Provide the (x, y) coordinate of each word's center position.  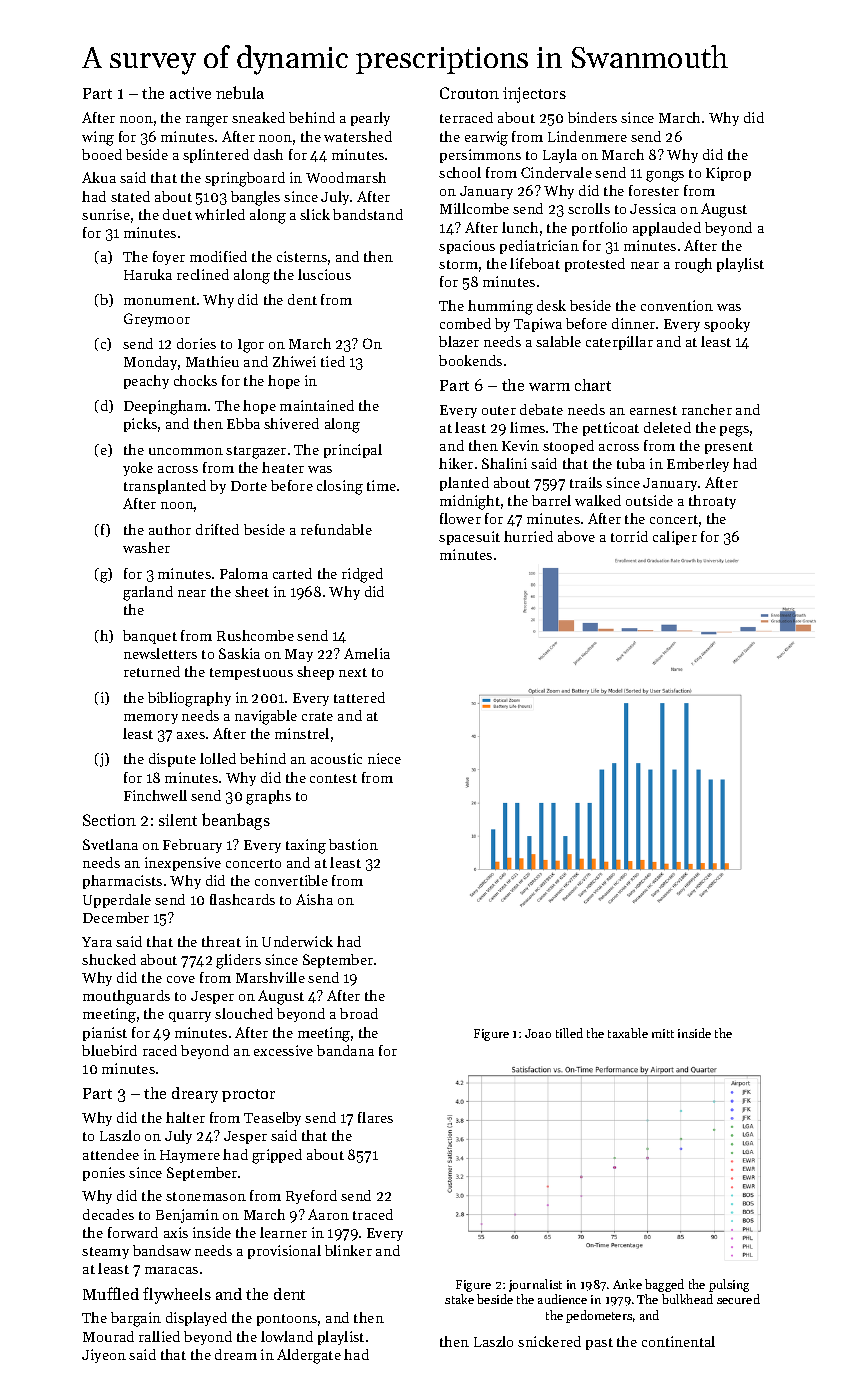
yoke (138, 469)
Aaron (328, 1214)
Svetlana (110, 844)
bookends (470, 360)
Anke (627, 1284)
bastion (353, 844)
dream (236, 1354)
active (190, 93)
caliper (675, 538)
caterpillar (619, 343)
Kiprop (728, 174)
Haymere (190, 1156)
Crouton (469, 93)
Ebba (243, 423)
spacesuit (469, 538)
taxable (628, 1033)
